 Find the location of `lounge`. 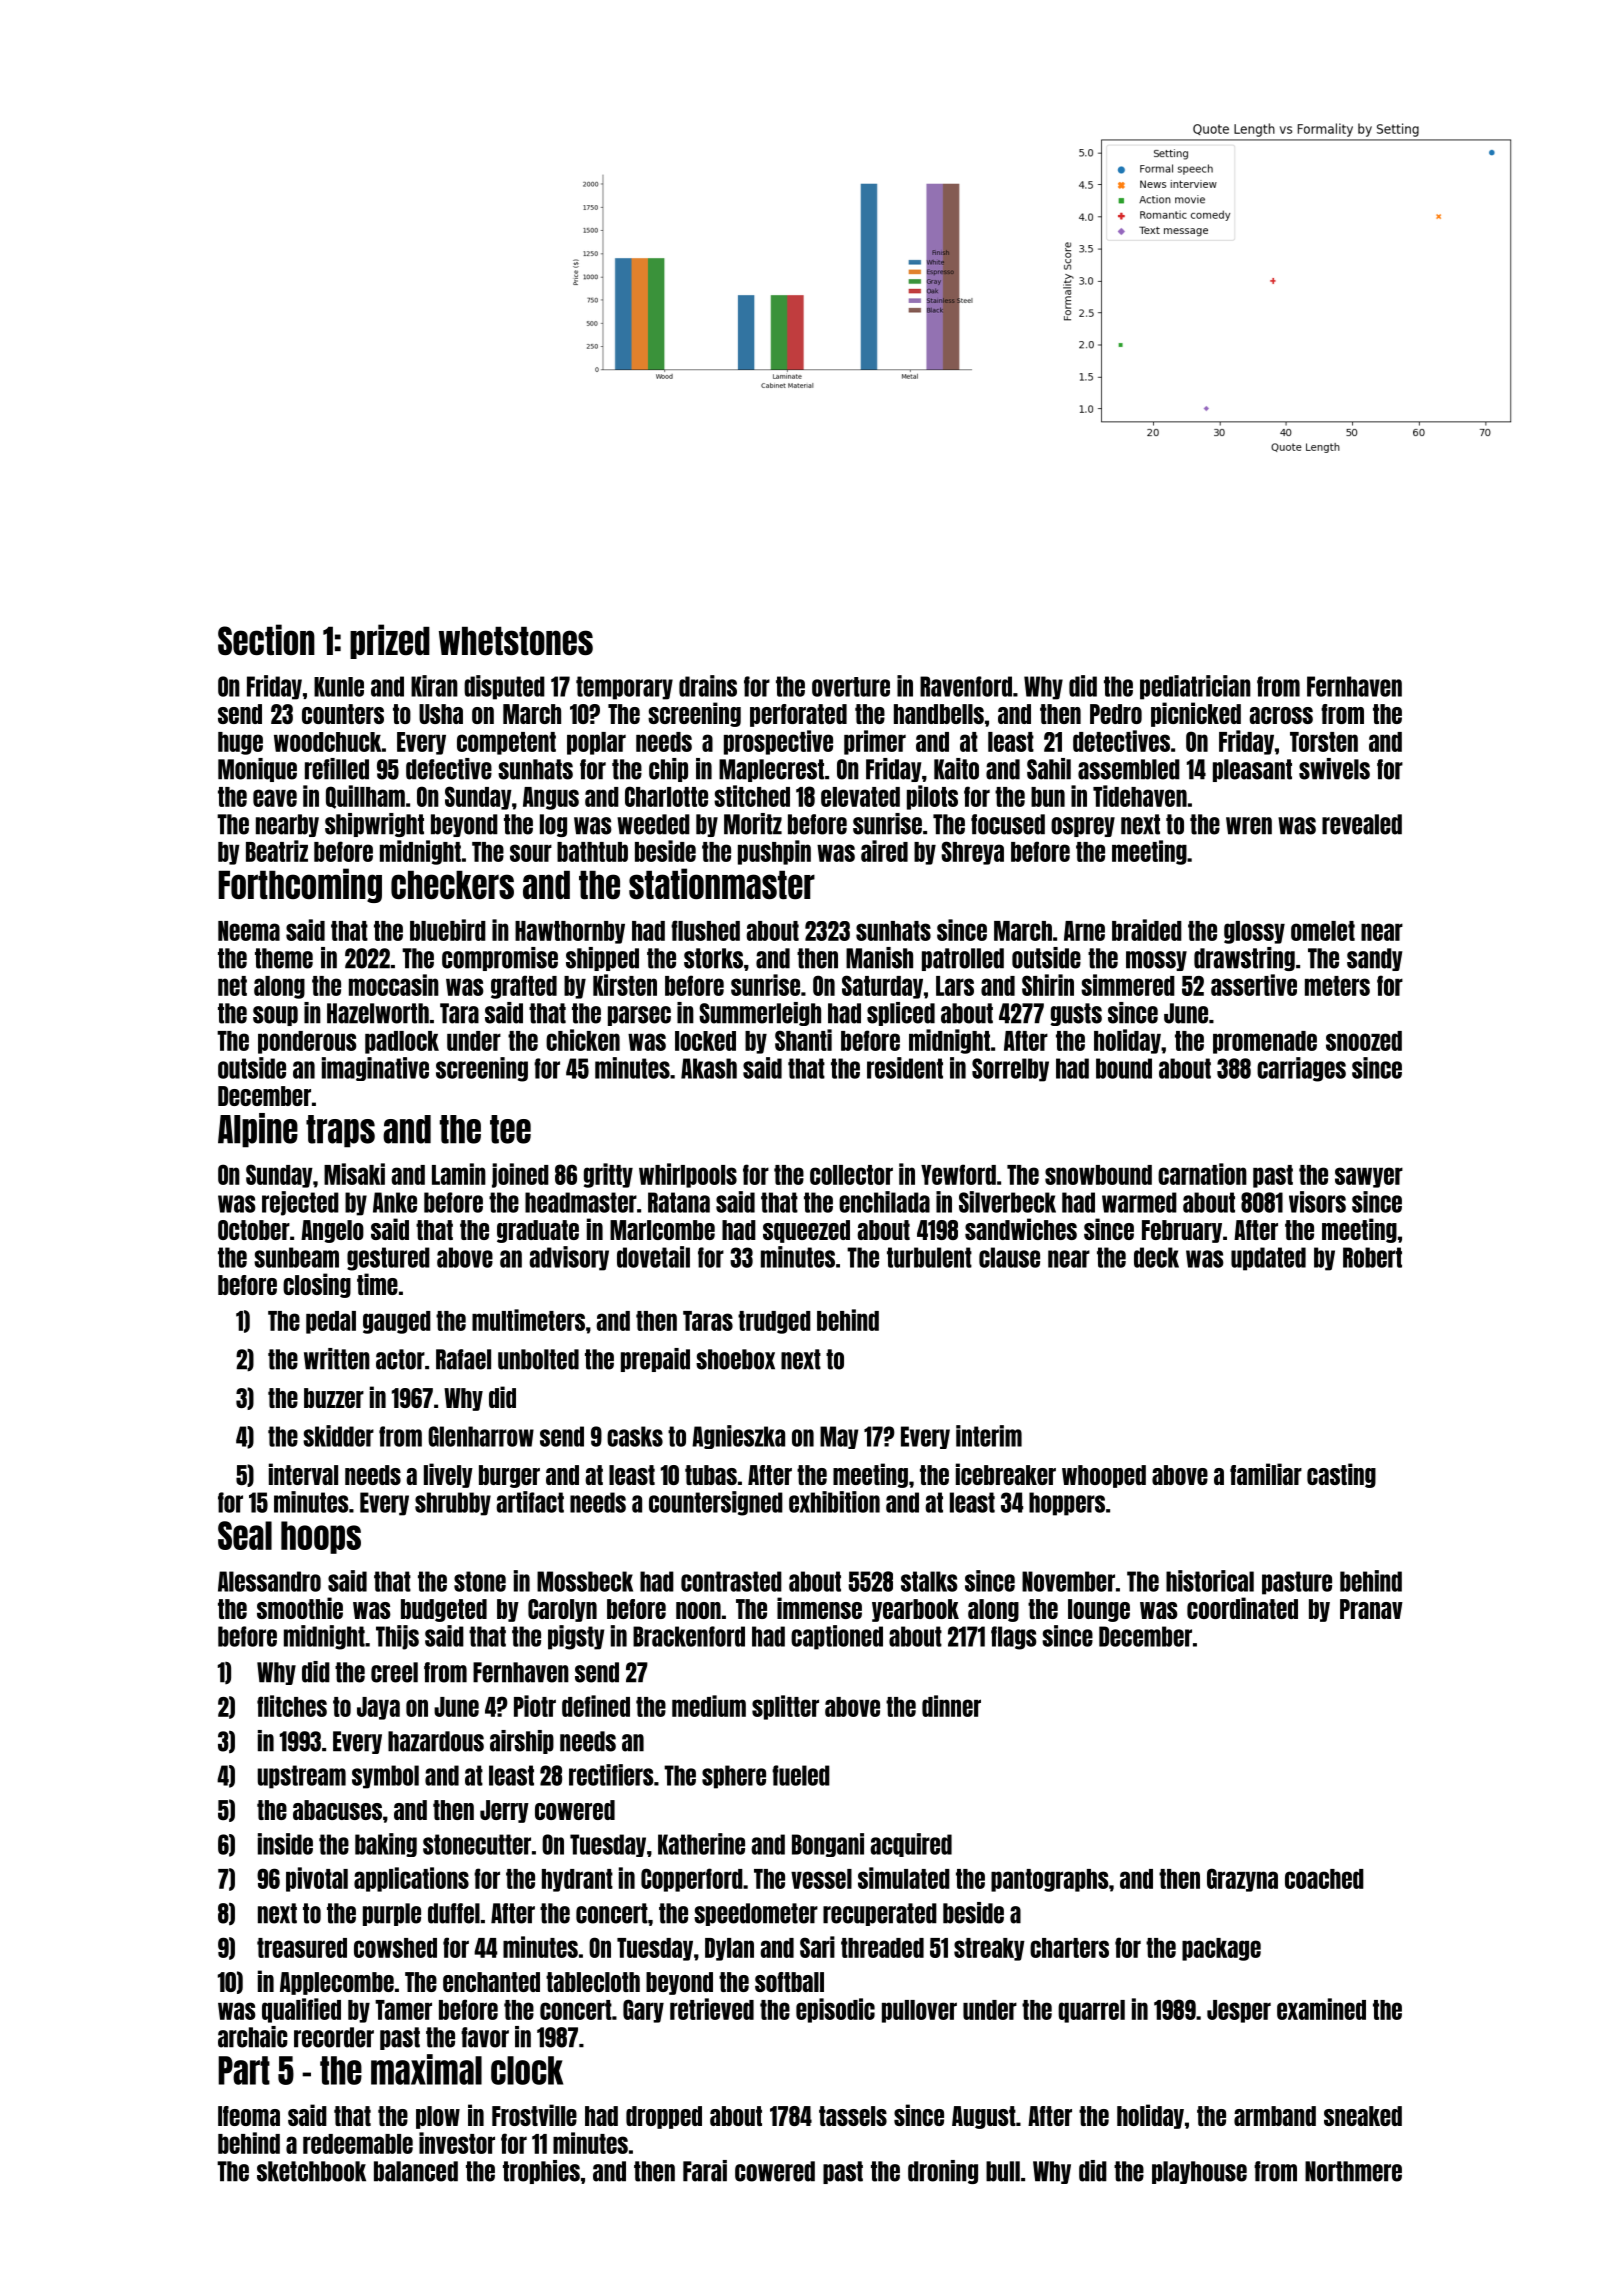

lounge is located at coordinates (1099, 1610).
